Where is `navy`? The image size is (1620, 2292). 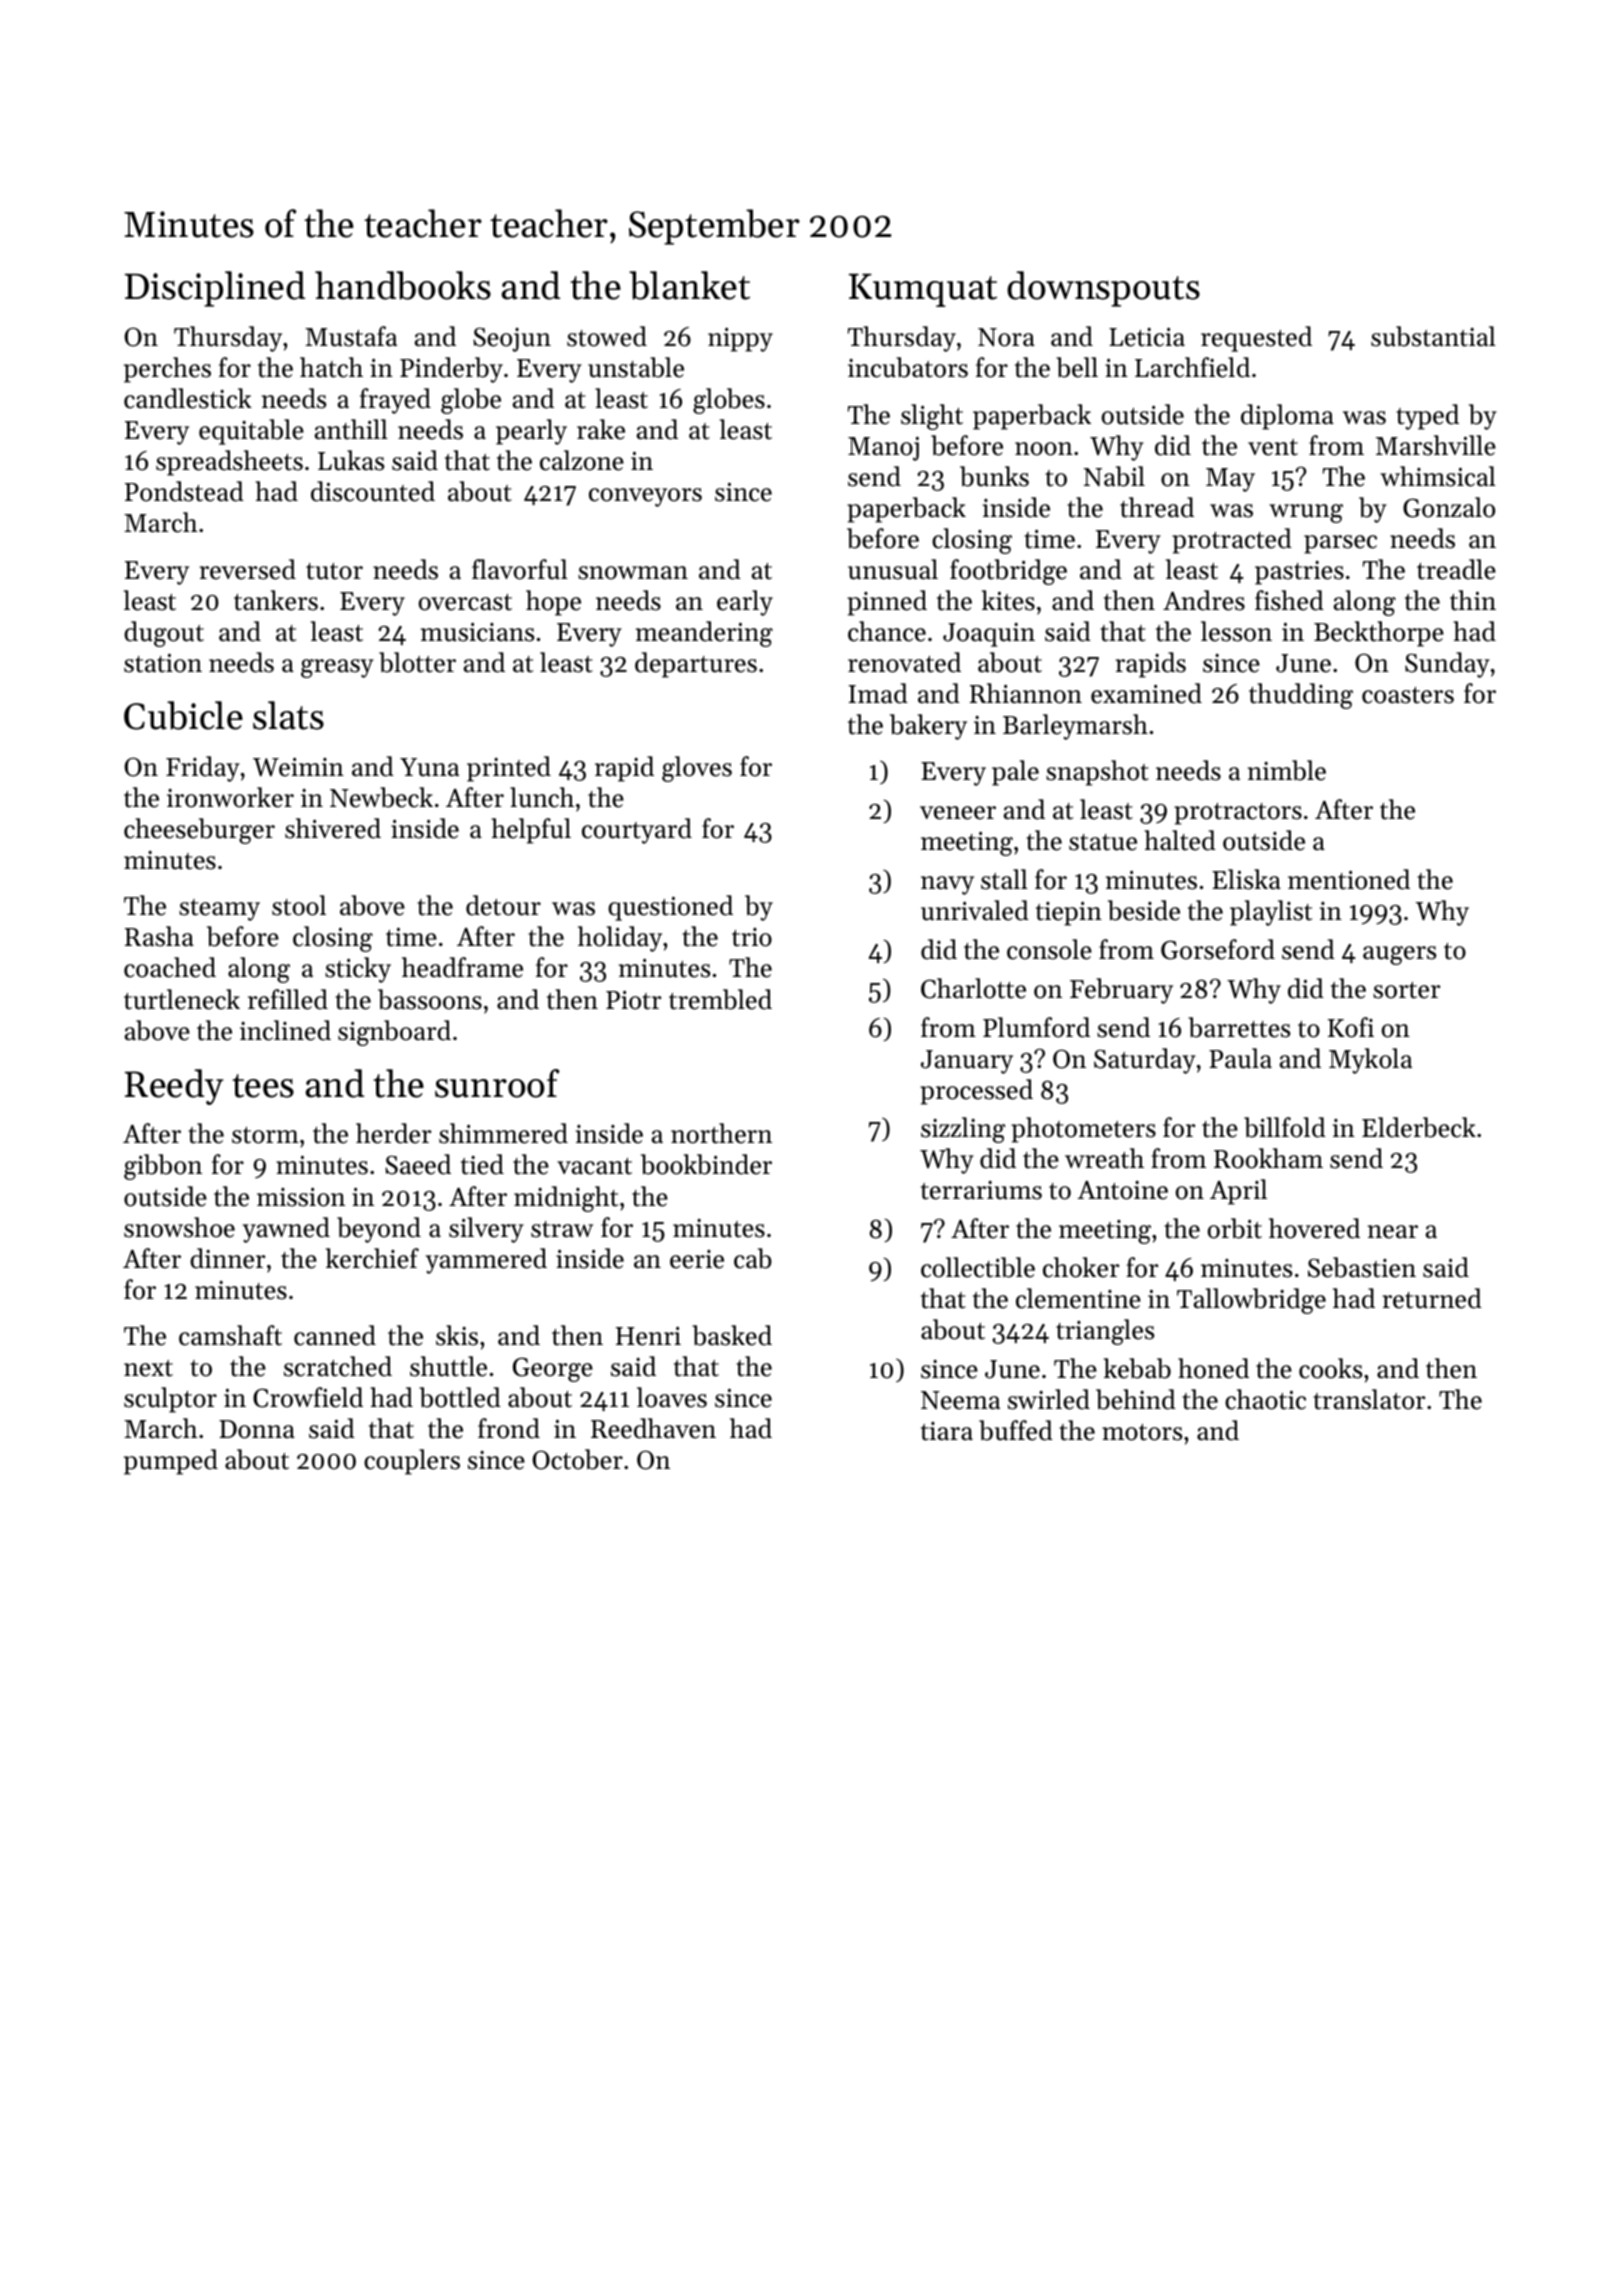 navy is located at coordinates (947, 885).
